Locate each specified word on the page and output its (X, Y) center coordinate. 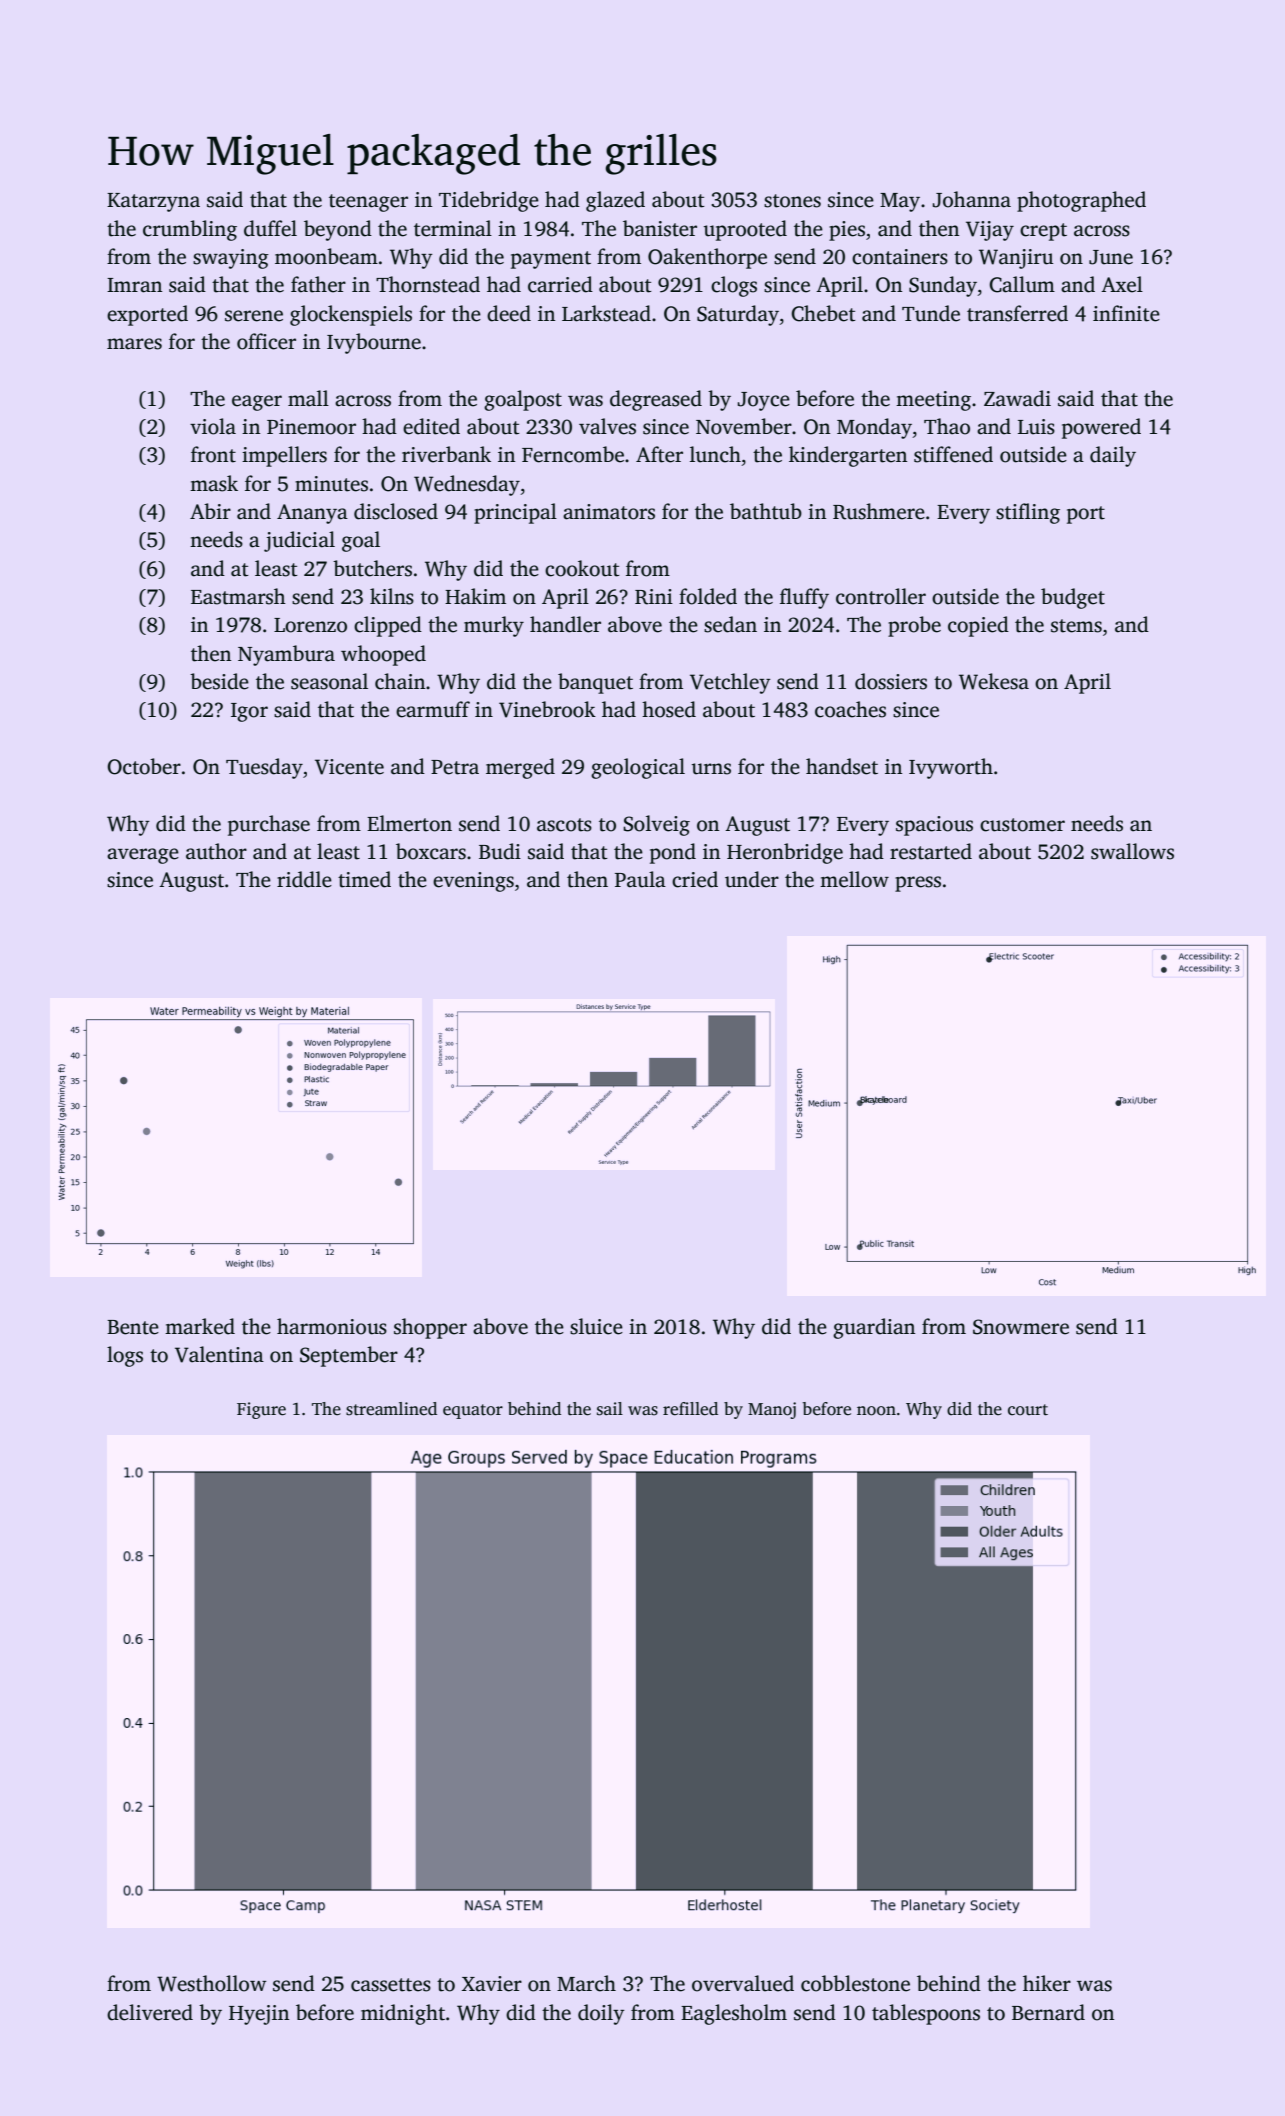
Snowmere (1021, 1327)
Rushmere (879, 511)
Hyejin (259, 2015)
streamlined (391, 1409)
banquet (595, 683)
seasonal (329, 681)
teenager (368, 203)
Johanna (972, 199)
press (918, 884)
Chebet (823, 313)
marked (200, 1326)
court (1028, 1410)
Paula (640, 879)
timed (364, 879)
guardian (874, 1328)
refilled (690, 1409)
